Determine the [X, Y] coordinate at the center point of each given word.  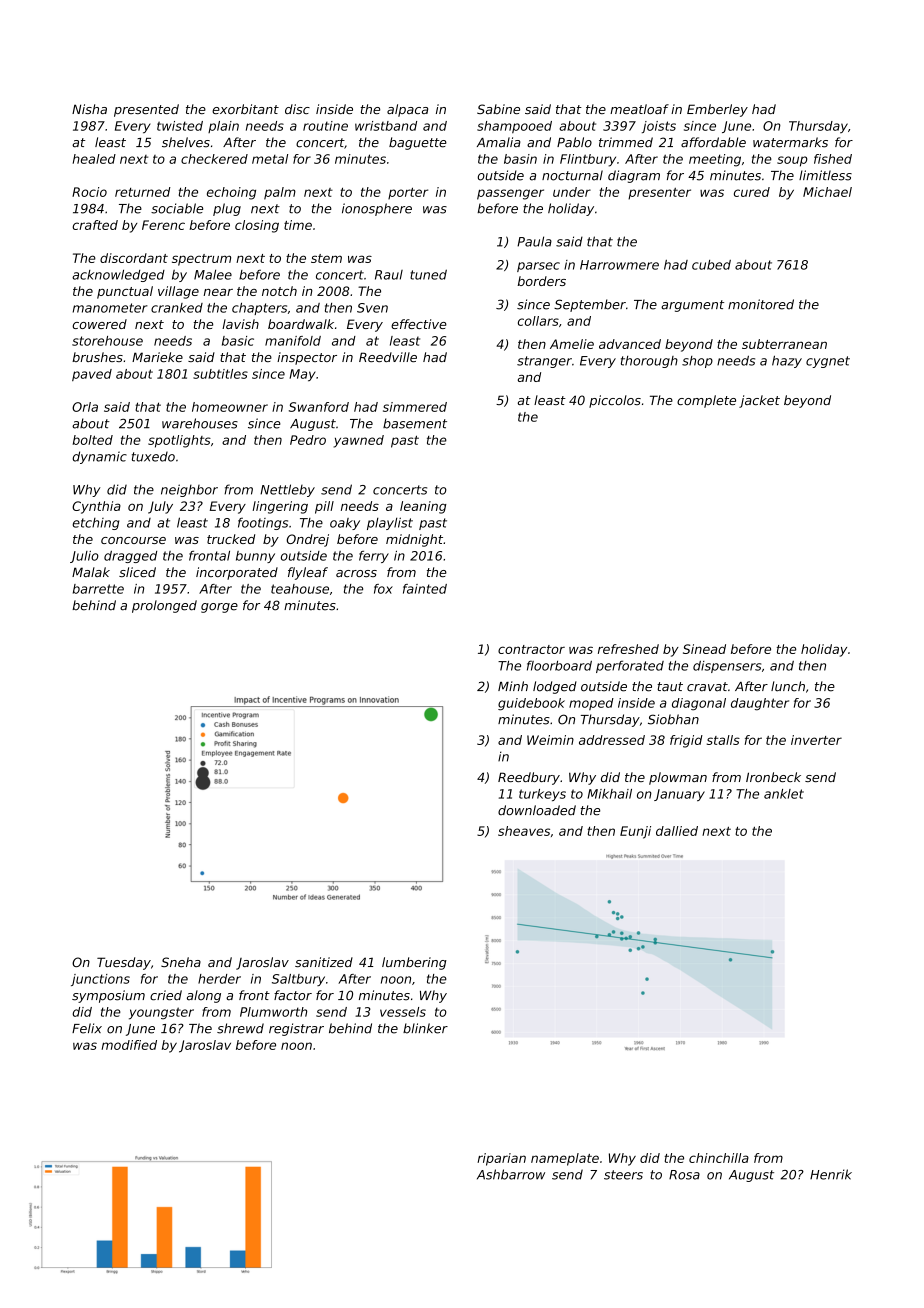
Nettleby [287, 490]
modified [129, 1045]
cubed [711, 265]
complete [706, 401]
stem [326, 258]
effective [419, 324]
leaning [423, 507]
